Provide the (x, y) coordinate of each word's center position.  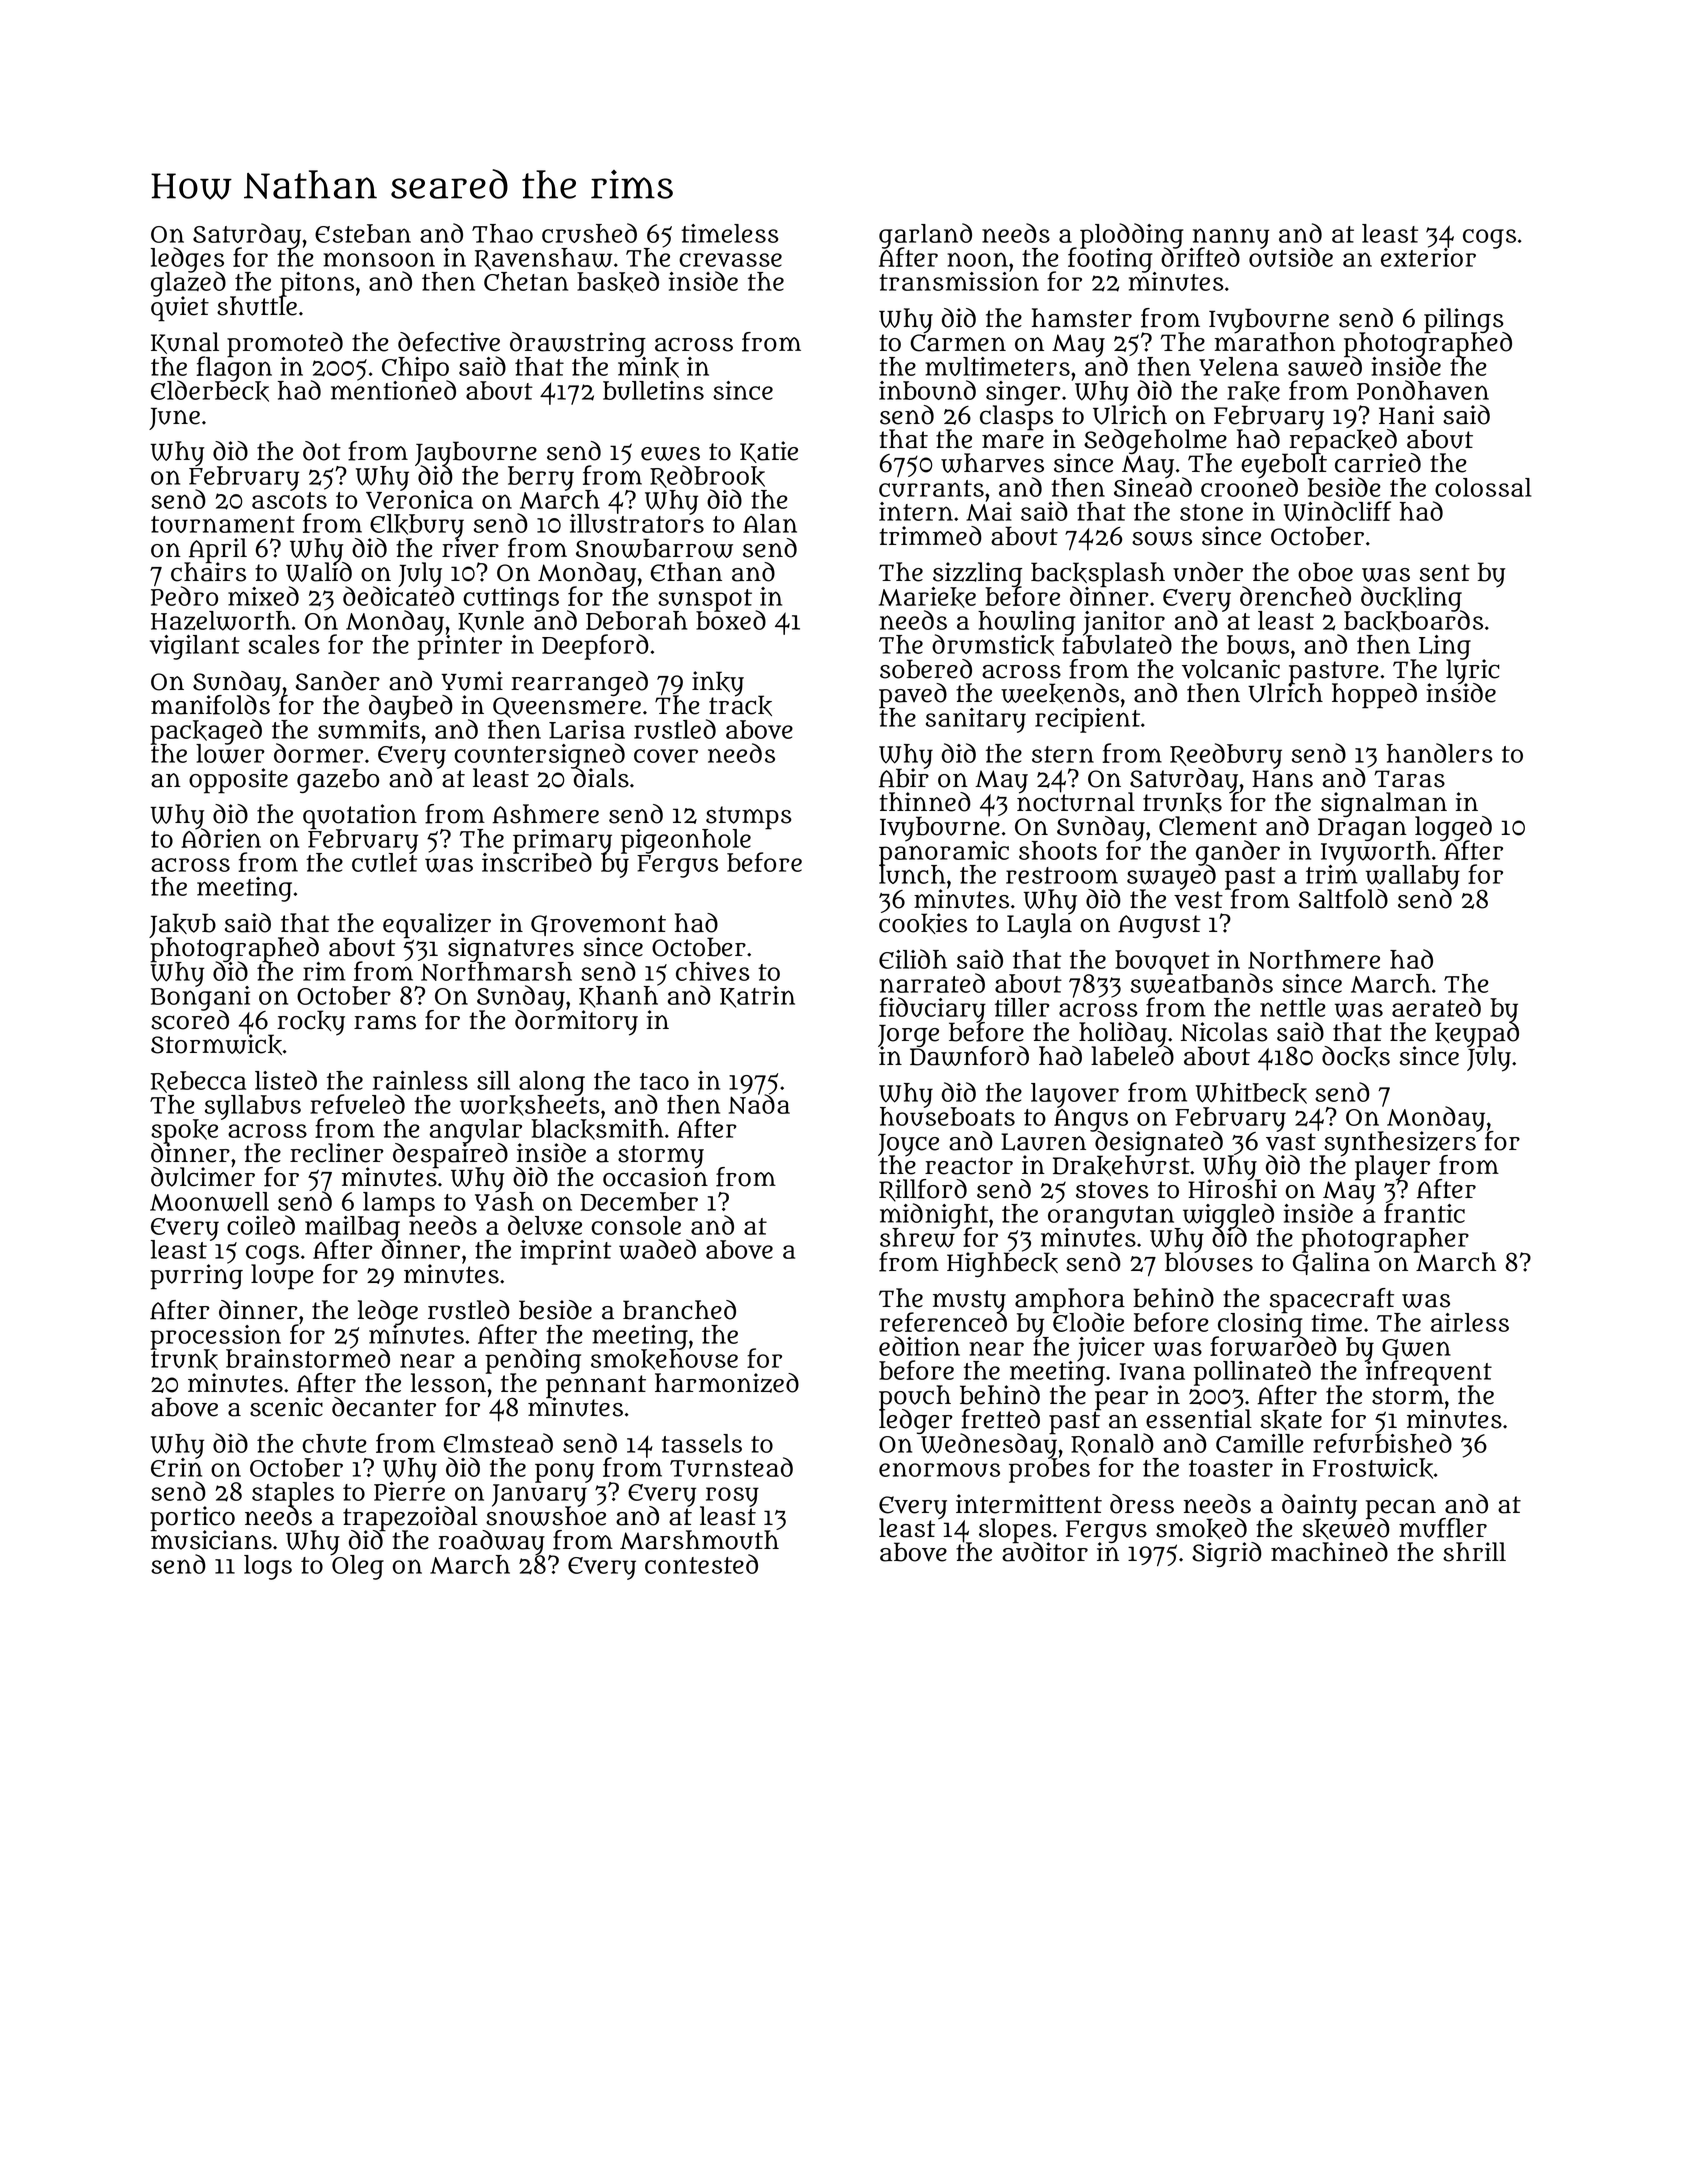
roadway (491, 1542)
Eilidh (913, 959)
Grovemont (598, 925)
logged (1453, 828)
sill (493, 1080)
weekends (1060, 693)
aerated (1436, 1007)
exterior (1428, 257)
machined (1329, 1552)
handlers (1440, 753)
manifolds (210, 705)
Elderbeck (210, 391)
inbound (927, 390)
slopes (1015, 1530)
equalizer (437, 925)
